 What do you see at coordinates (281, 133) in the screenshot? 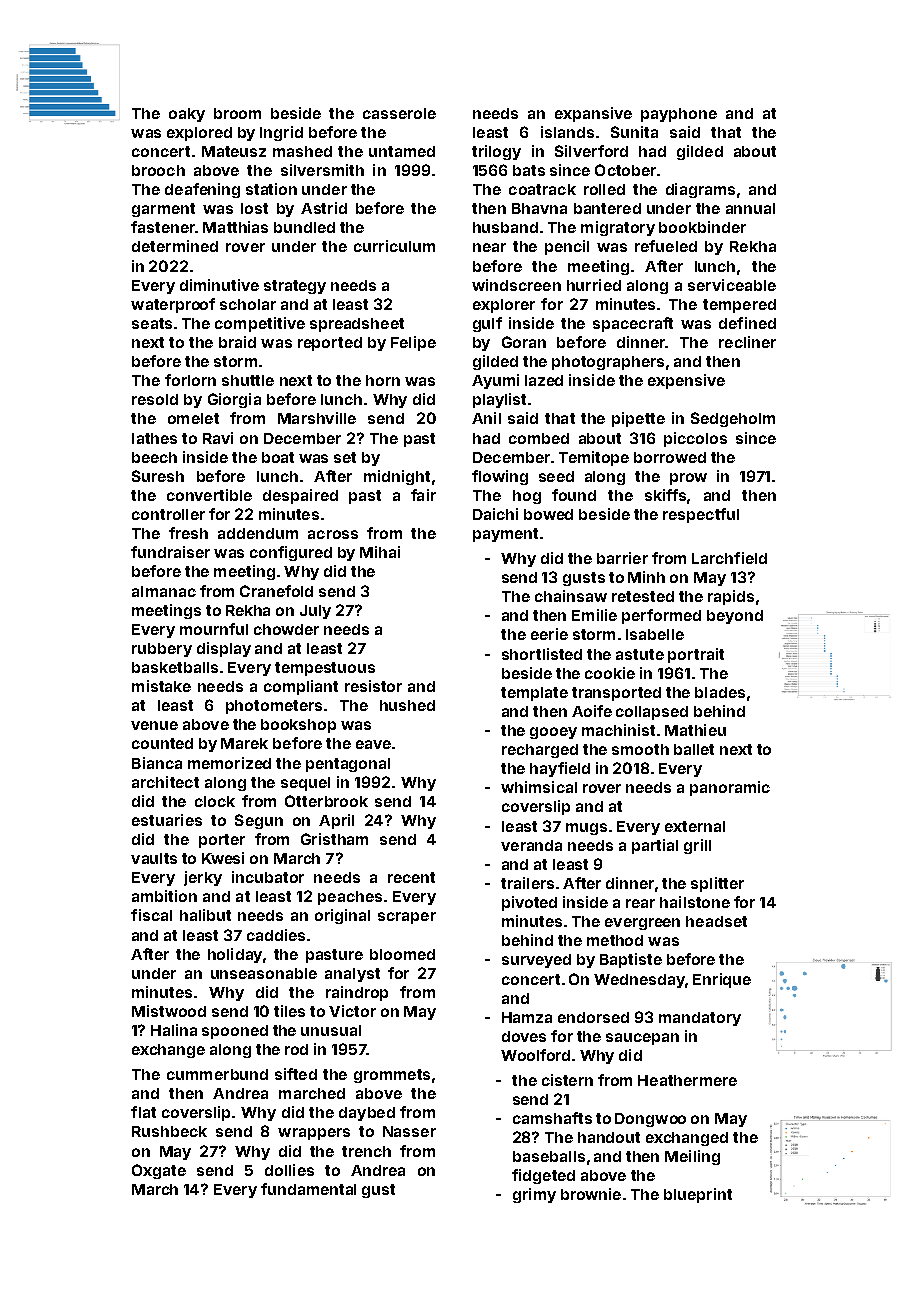
I see `Ingrid` at bounding box center [281, 133].
